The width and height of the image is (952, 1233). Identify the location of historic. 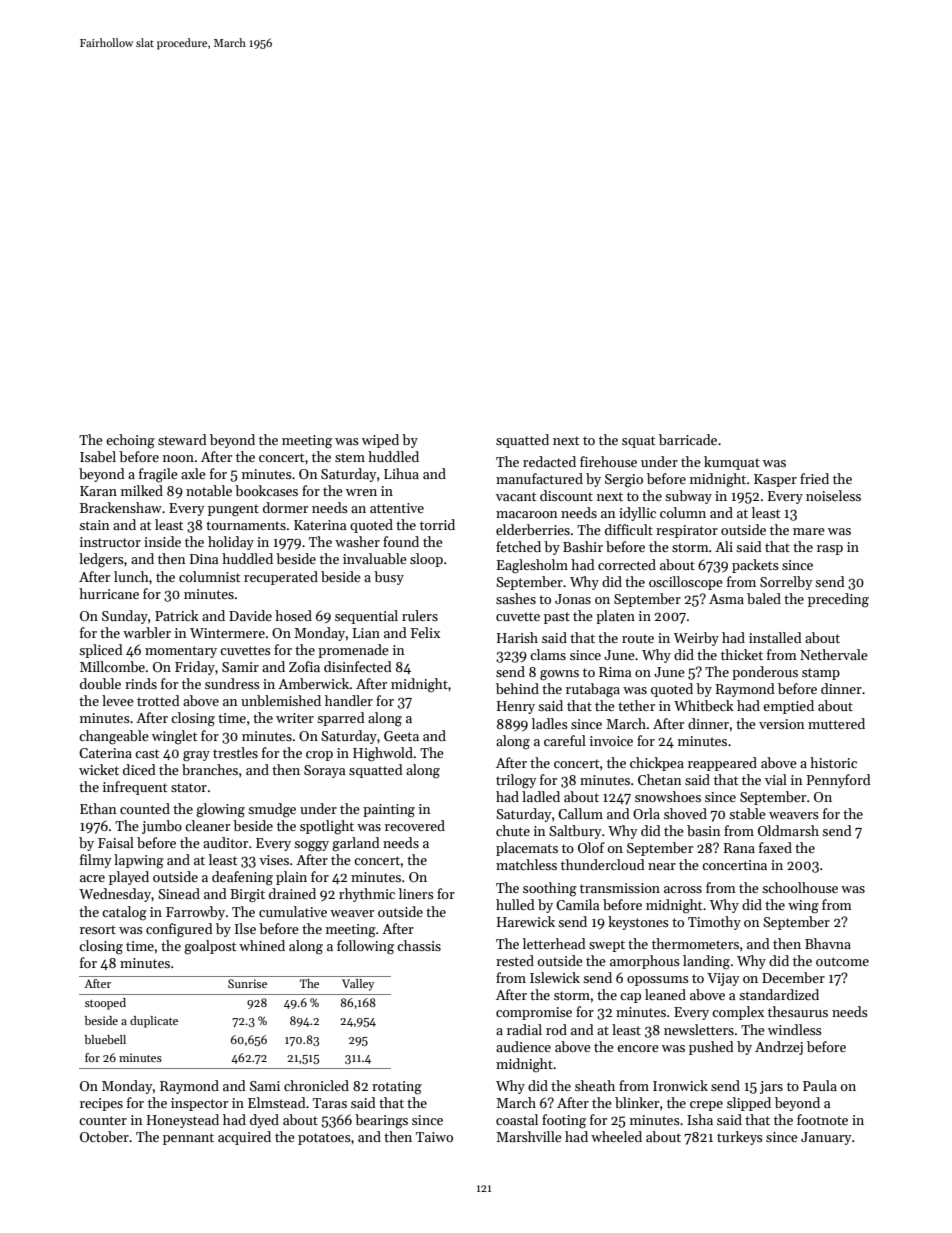
(833, 762).
